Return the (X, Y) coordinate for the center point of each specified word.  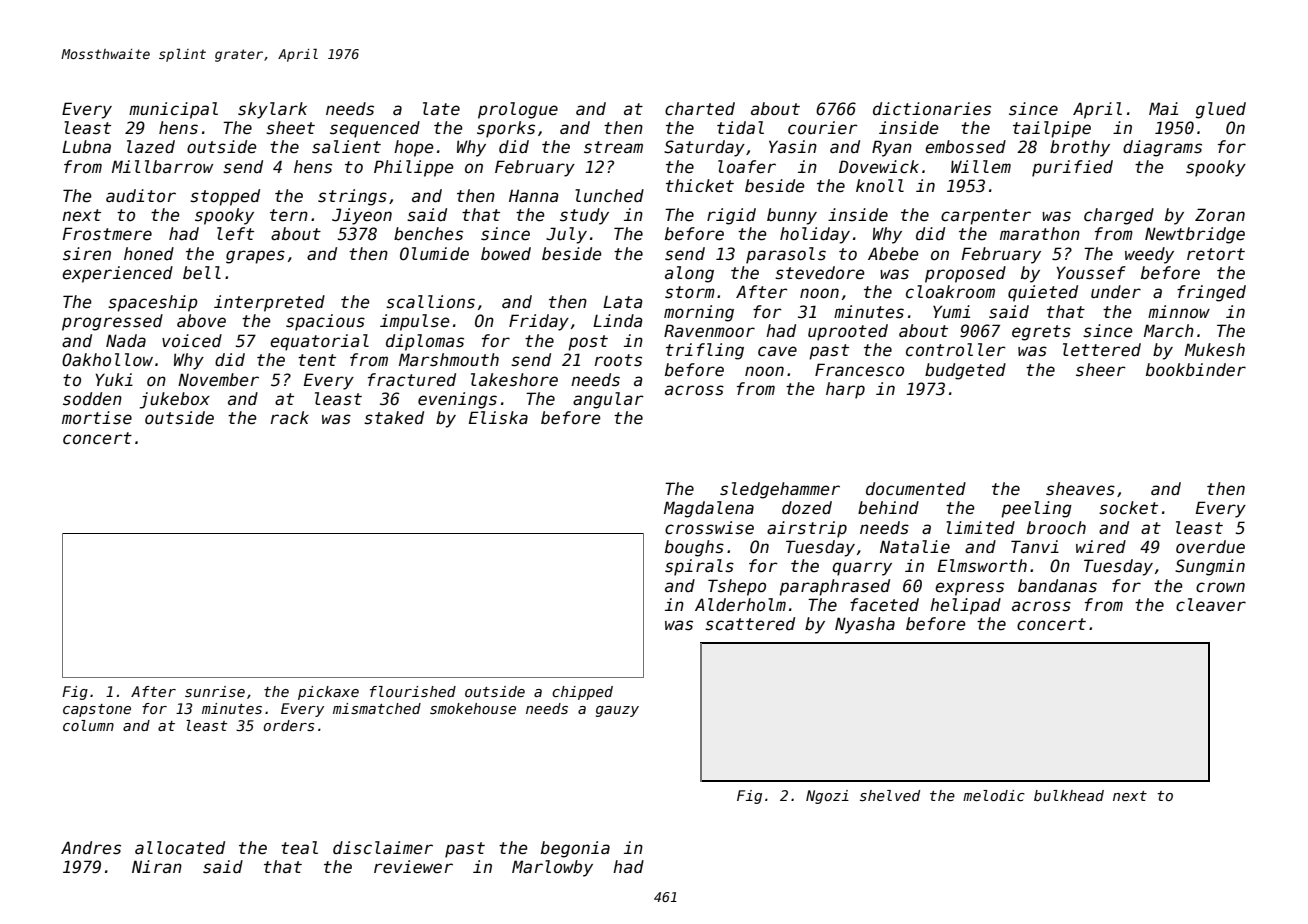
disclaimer (383, 848)
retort (1216, 254)
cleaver (1211, 605)
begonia (575, 849)
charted (700, 109)
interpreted (269, 303)
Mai (1163, 108)
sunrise (215, 691)
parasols (786, 255)
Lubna (86, 147)
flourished (413, 691)
